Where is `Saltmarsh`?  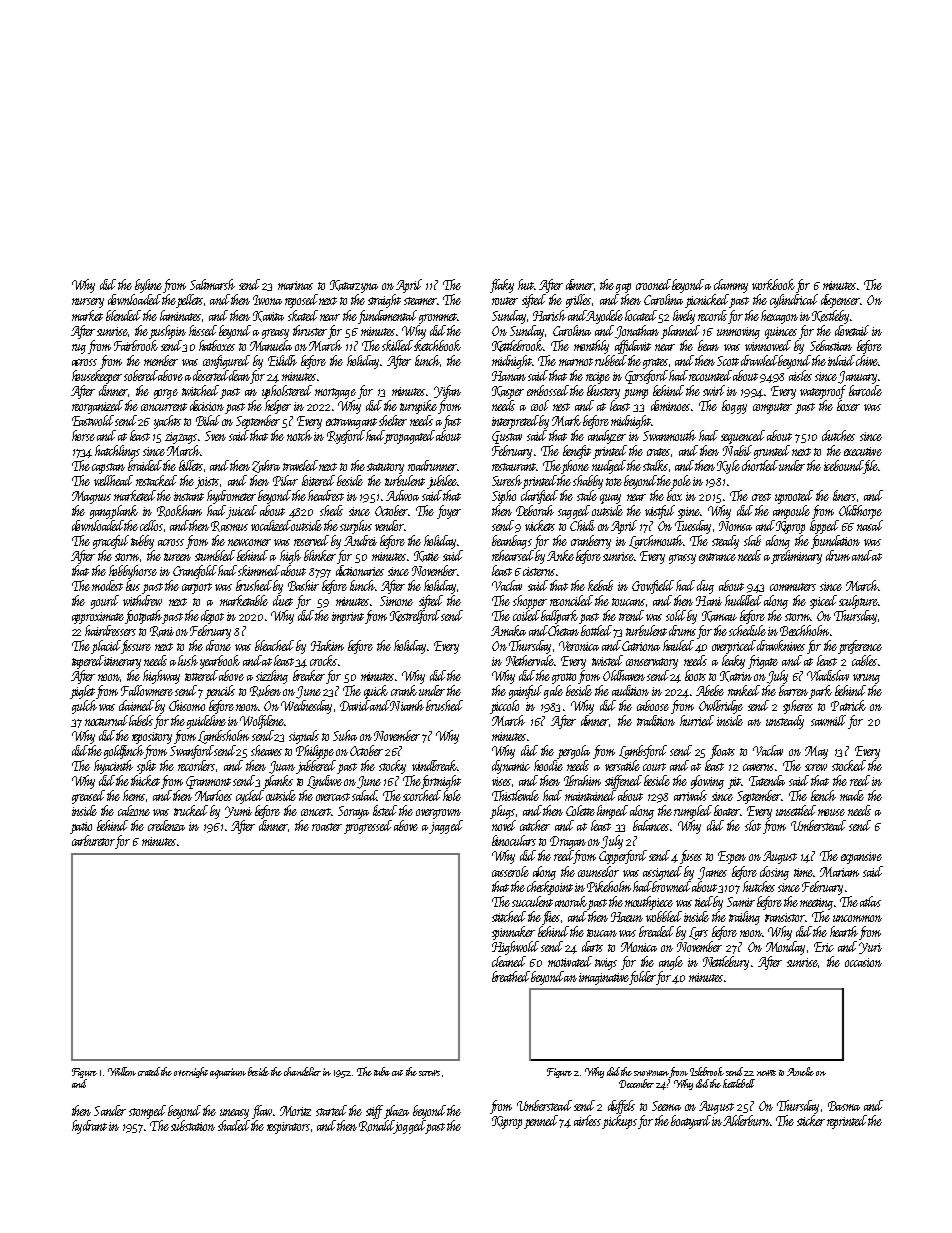
Saltmarsh is located at coordinates (212, 284).
